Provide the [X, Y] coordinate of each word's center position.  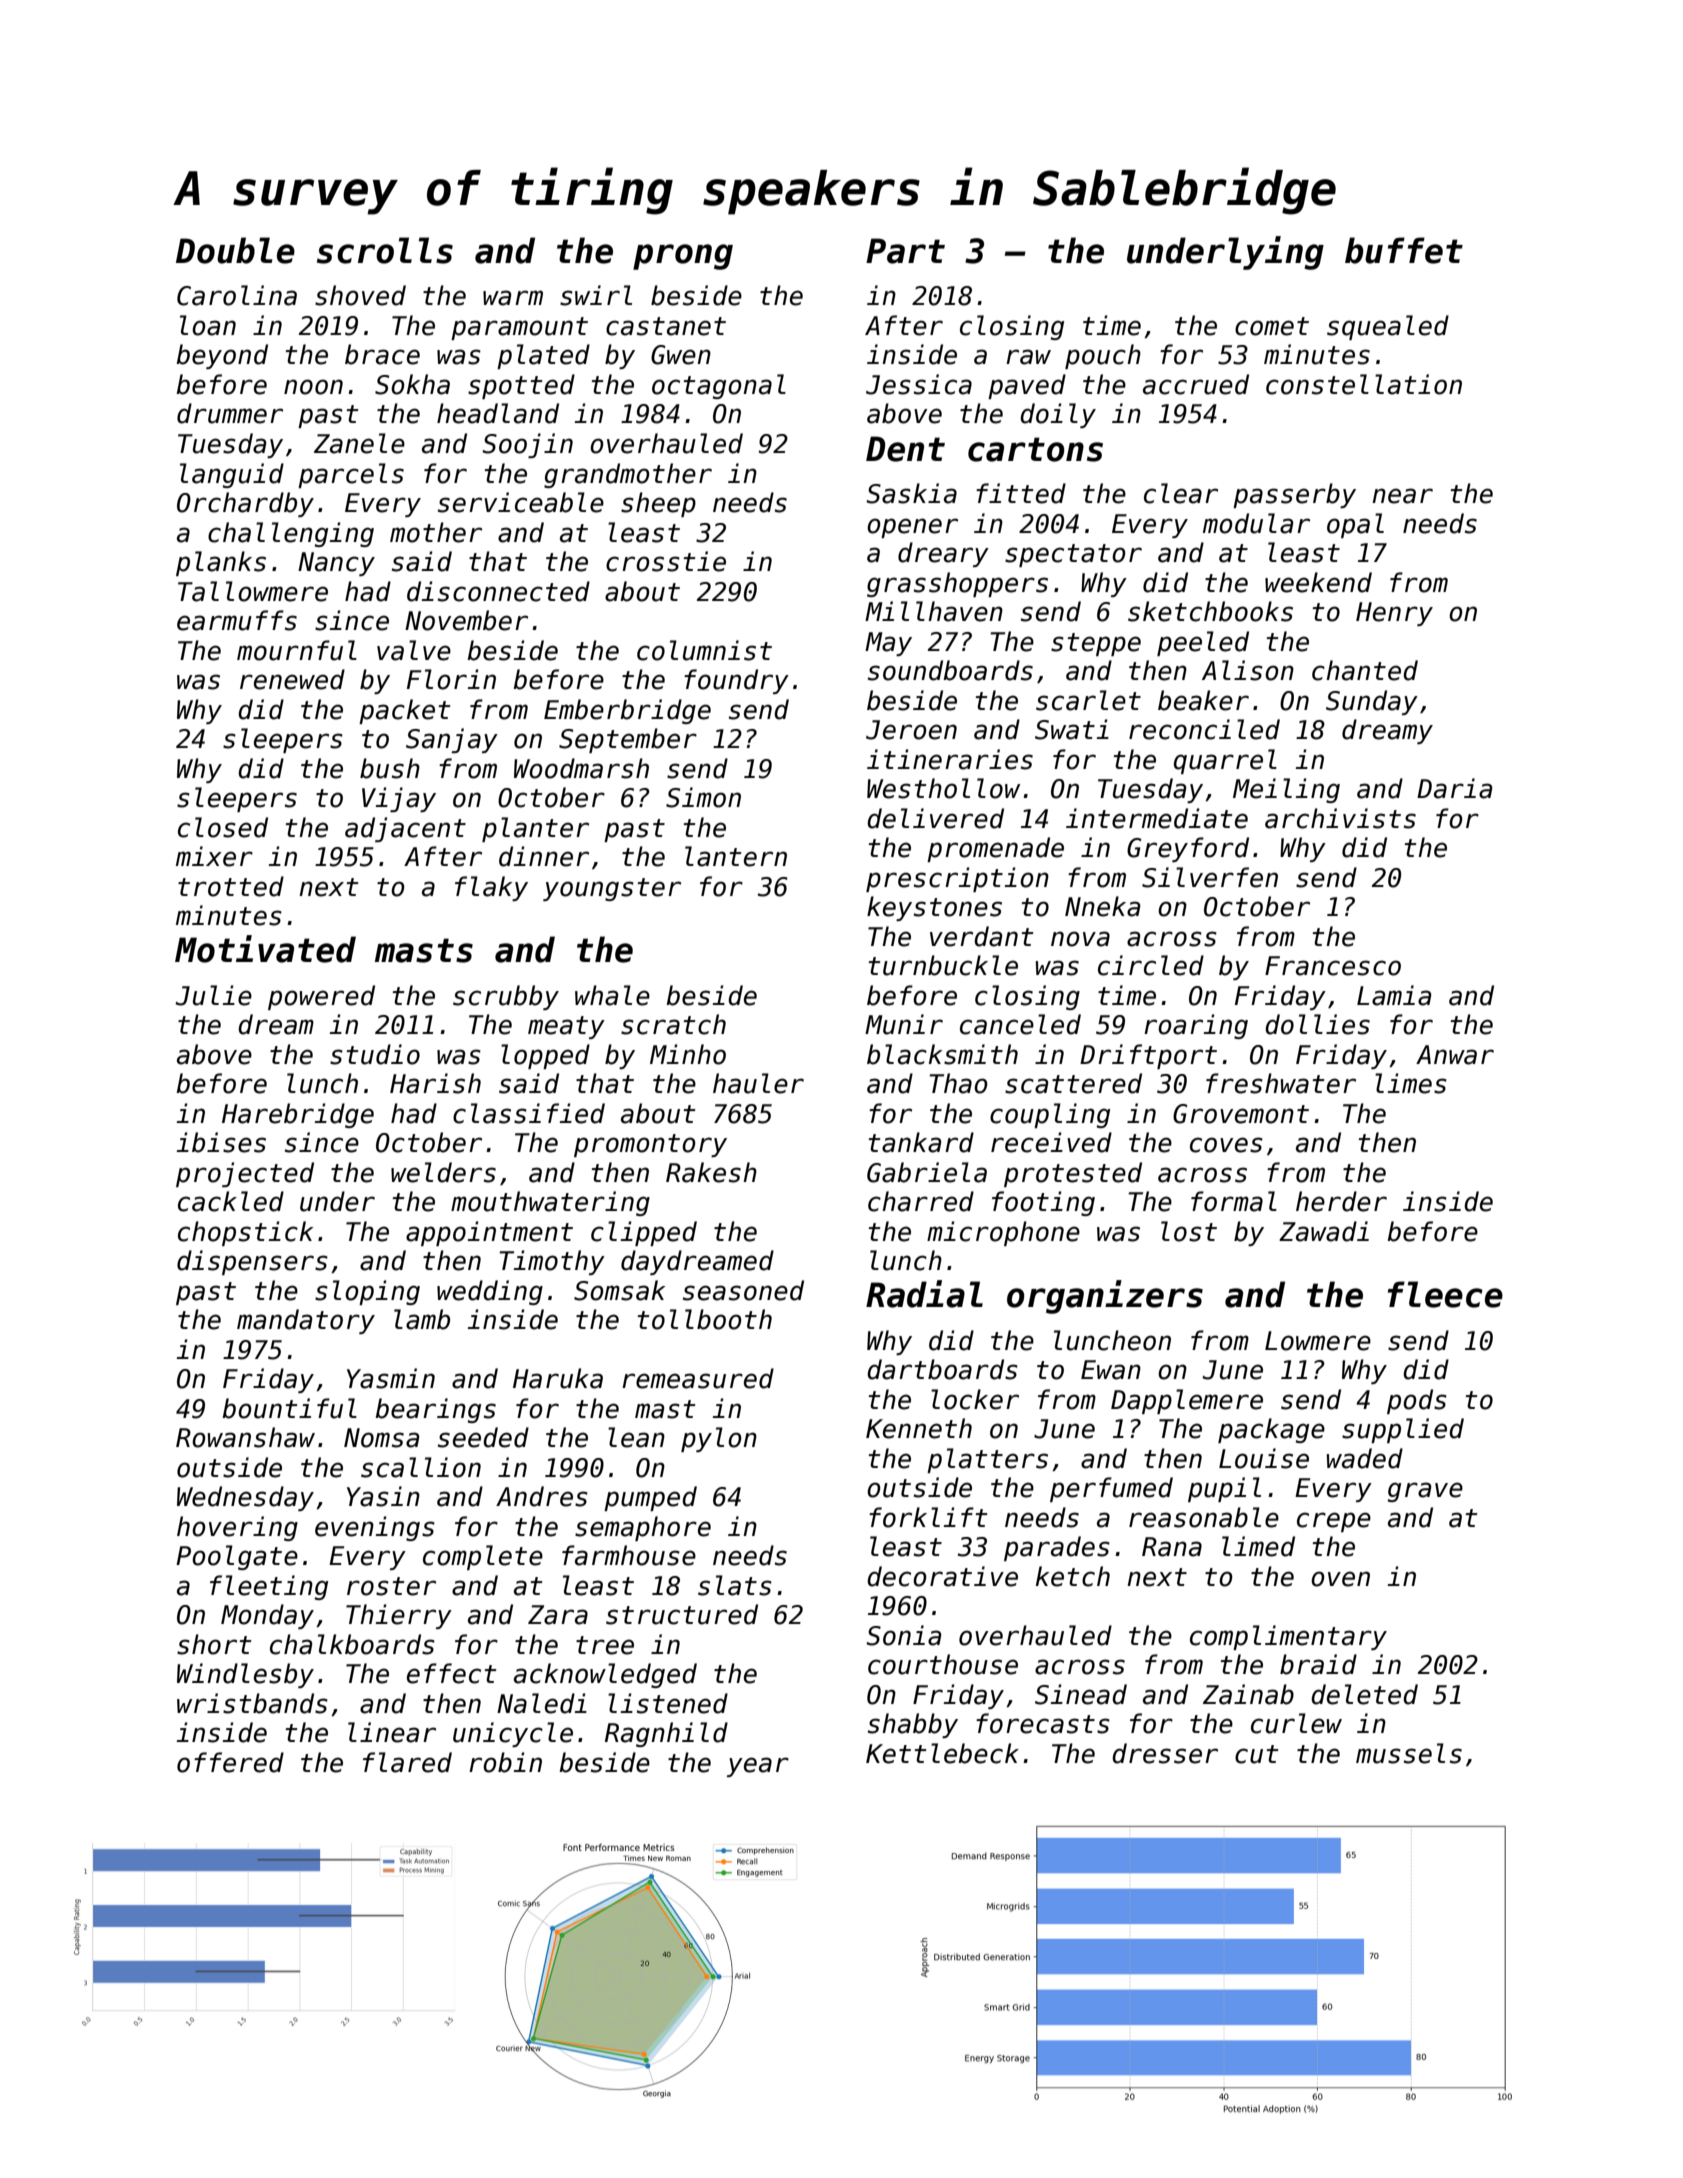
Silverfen [1210, 877]
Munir [904, 1024]
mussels [1409, 1753]
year [758, 1767]
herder [1341, 1201]
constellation [1364, 384]
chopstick [245, 1233]
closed [223, 827]
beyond [222, 356]
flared [407, 1762]
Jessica [919, 384]
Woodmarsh [581, 768]
